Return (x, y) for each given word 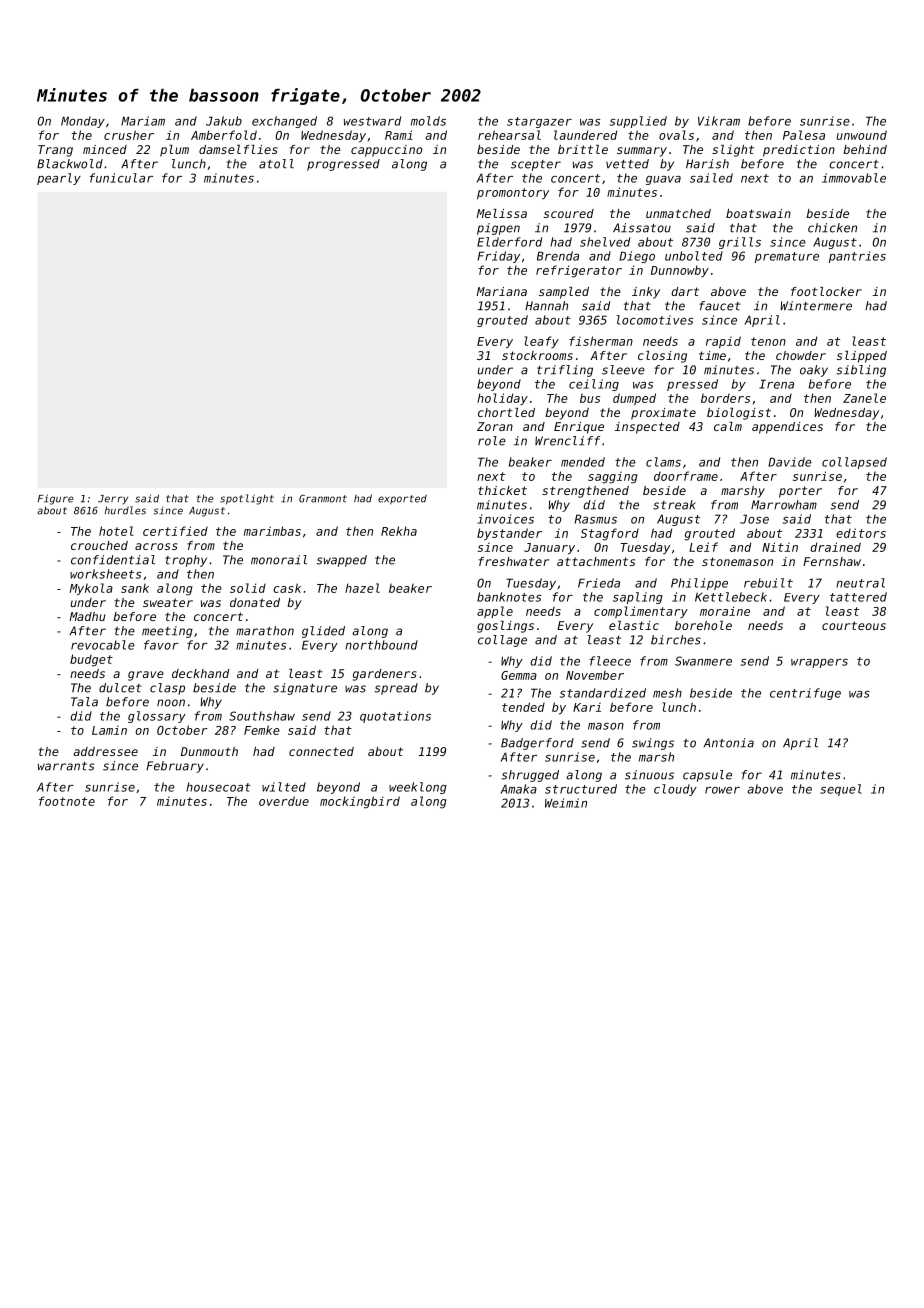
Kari (587, 707)
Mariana (502, 291)
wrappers (819, 663)
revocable (103, 645)
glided (323, 632)
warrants (66, 766)
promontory (513, 193)
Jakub (224, 121)
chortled (506, 412)
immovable (854, 178)
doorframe (686, 476)
